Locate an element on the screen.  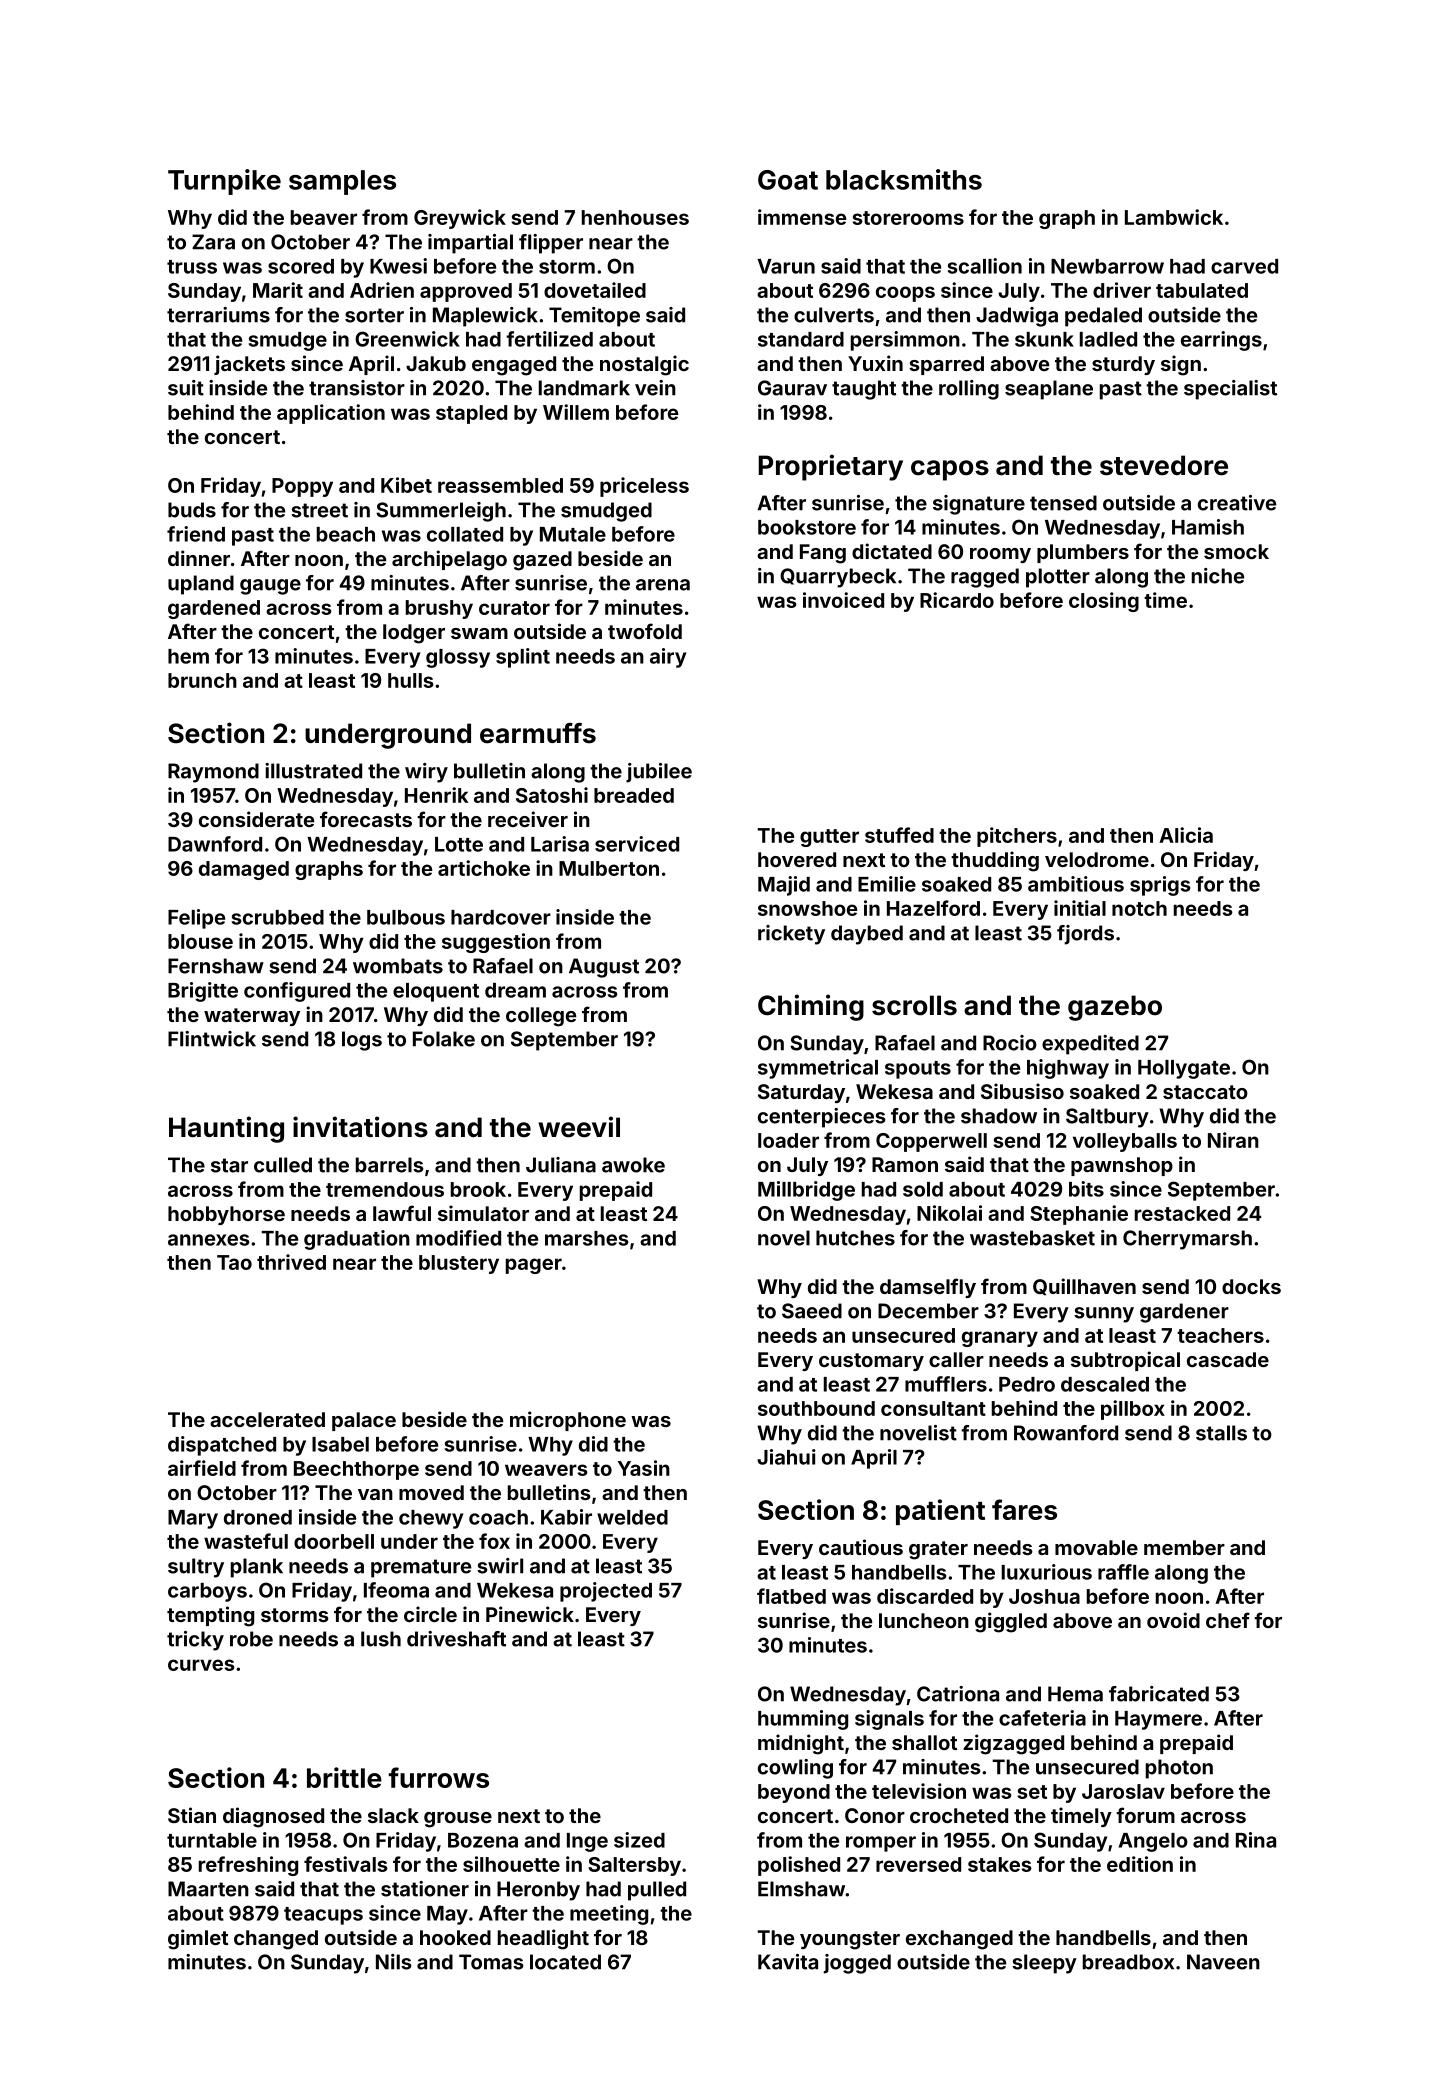
scallion is located at coordinates (985, 266).
